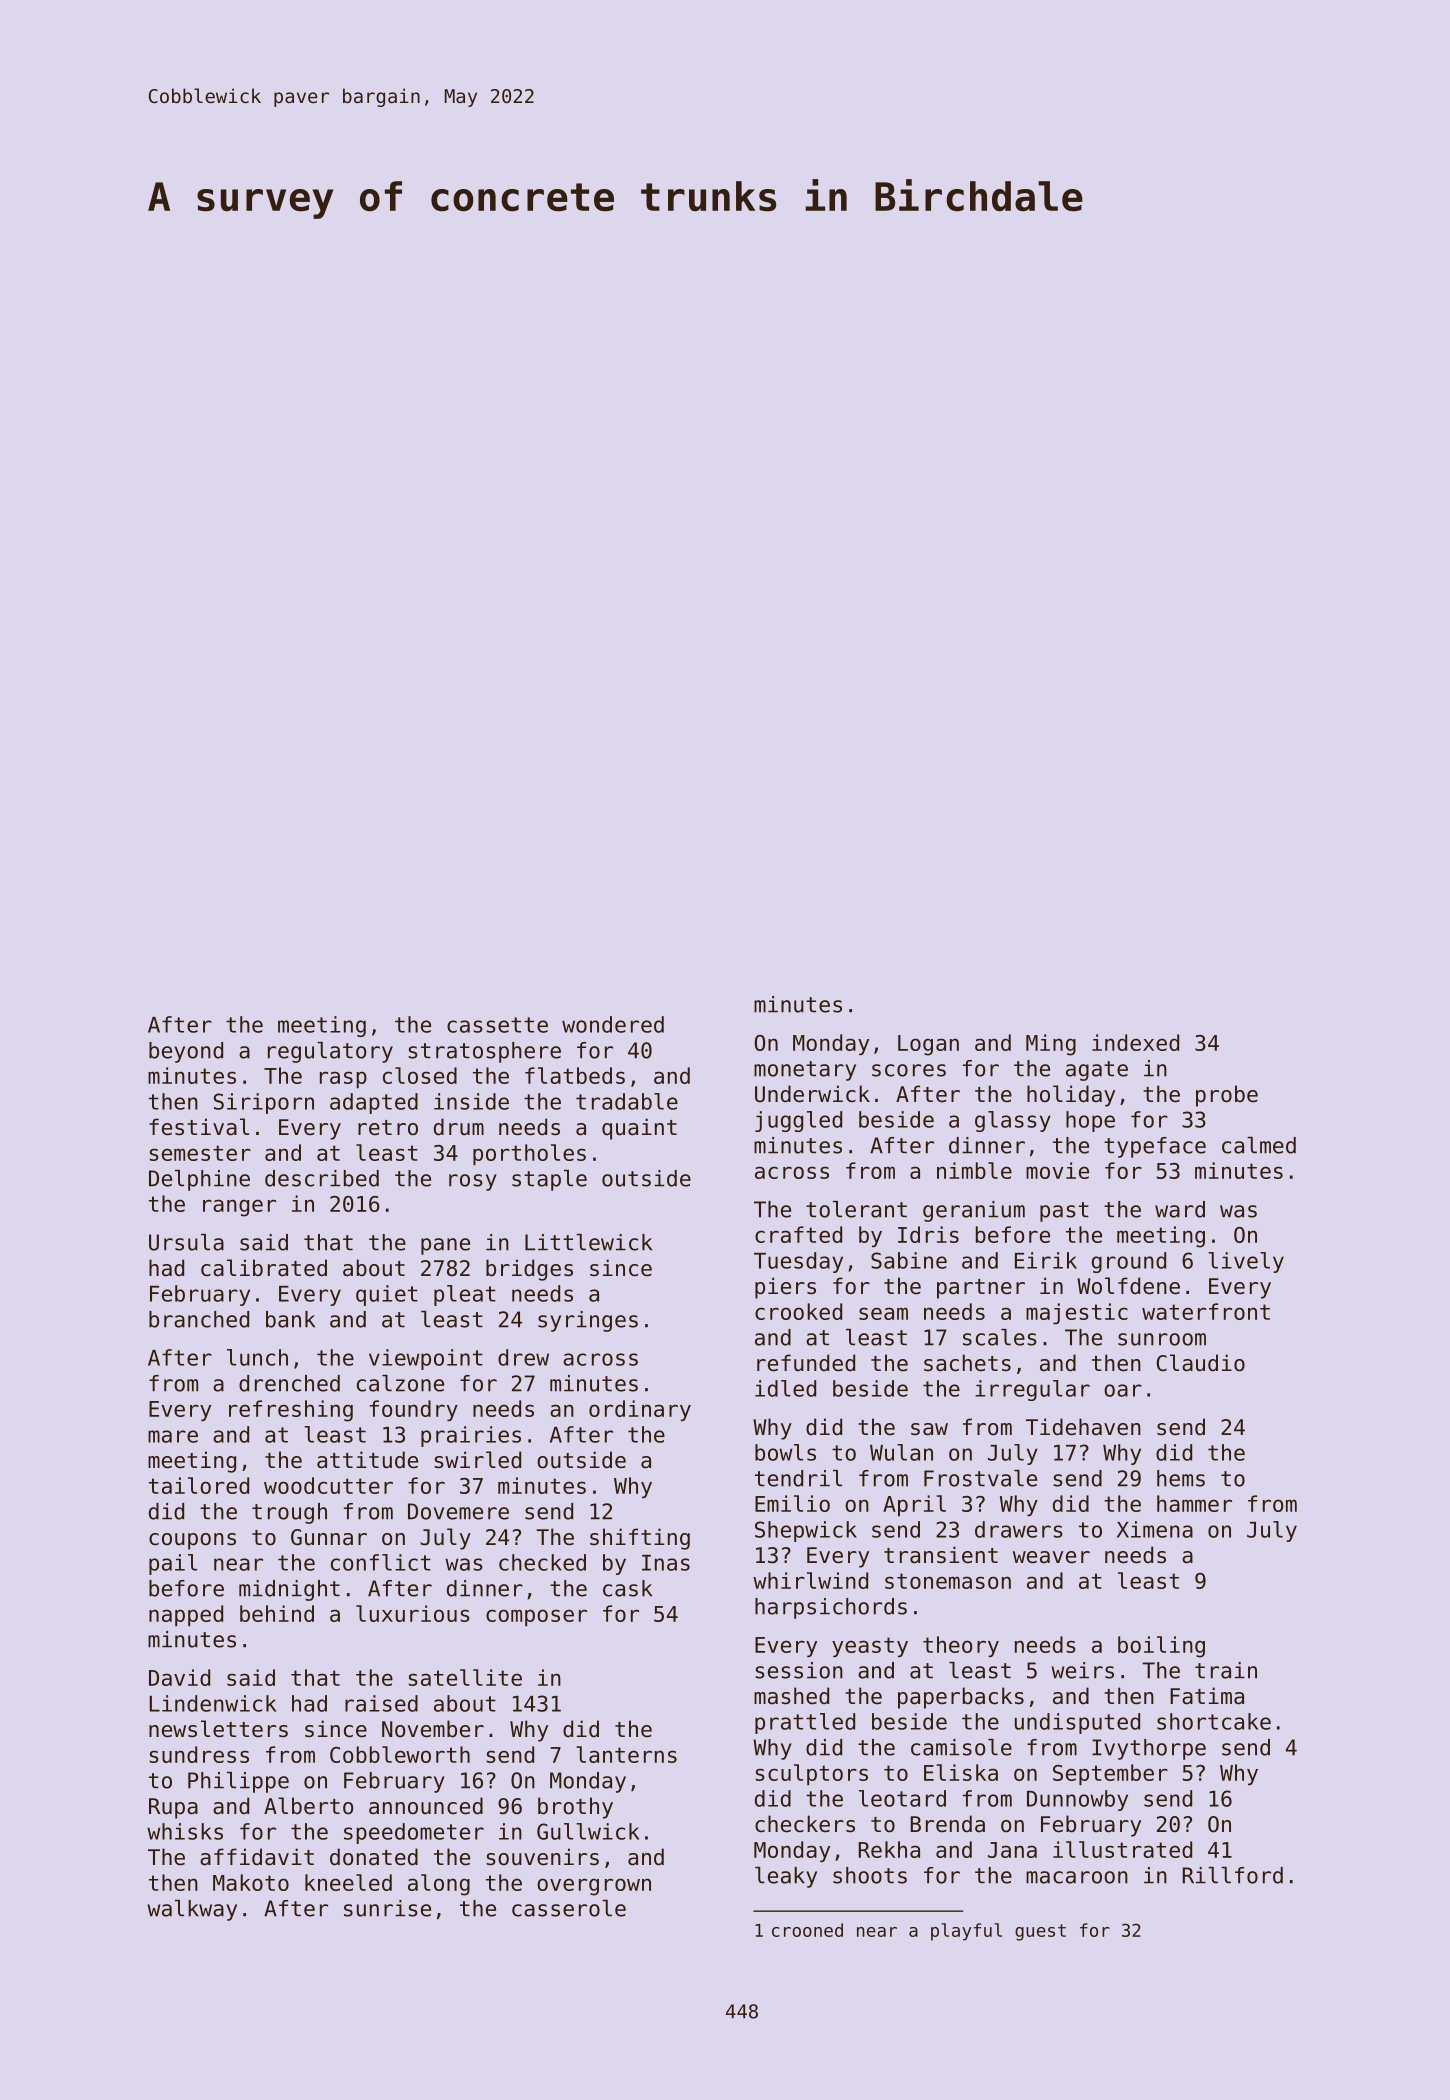 The image size is (1450, 2100). I want to click on Eirik, so click(1046, 1260).
